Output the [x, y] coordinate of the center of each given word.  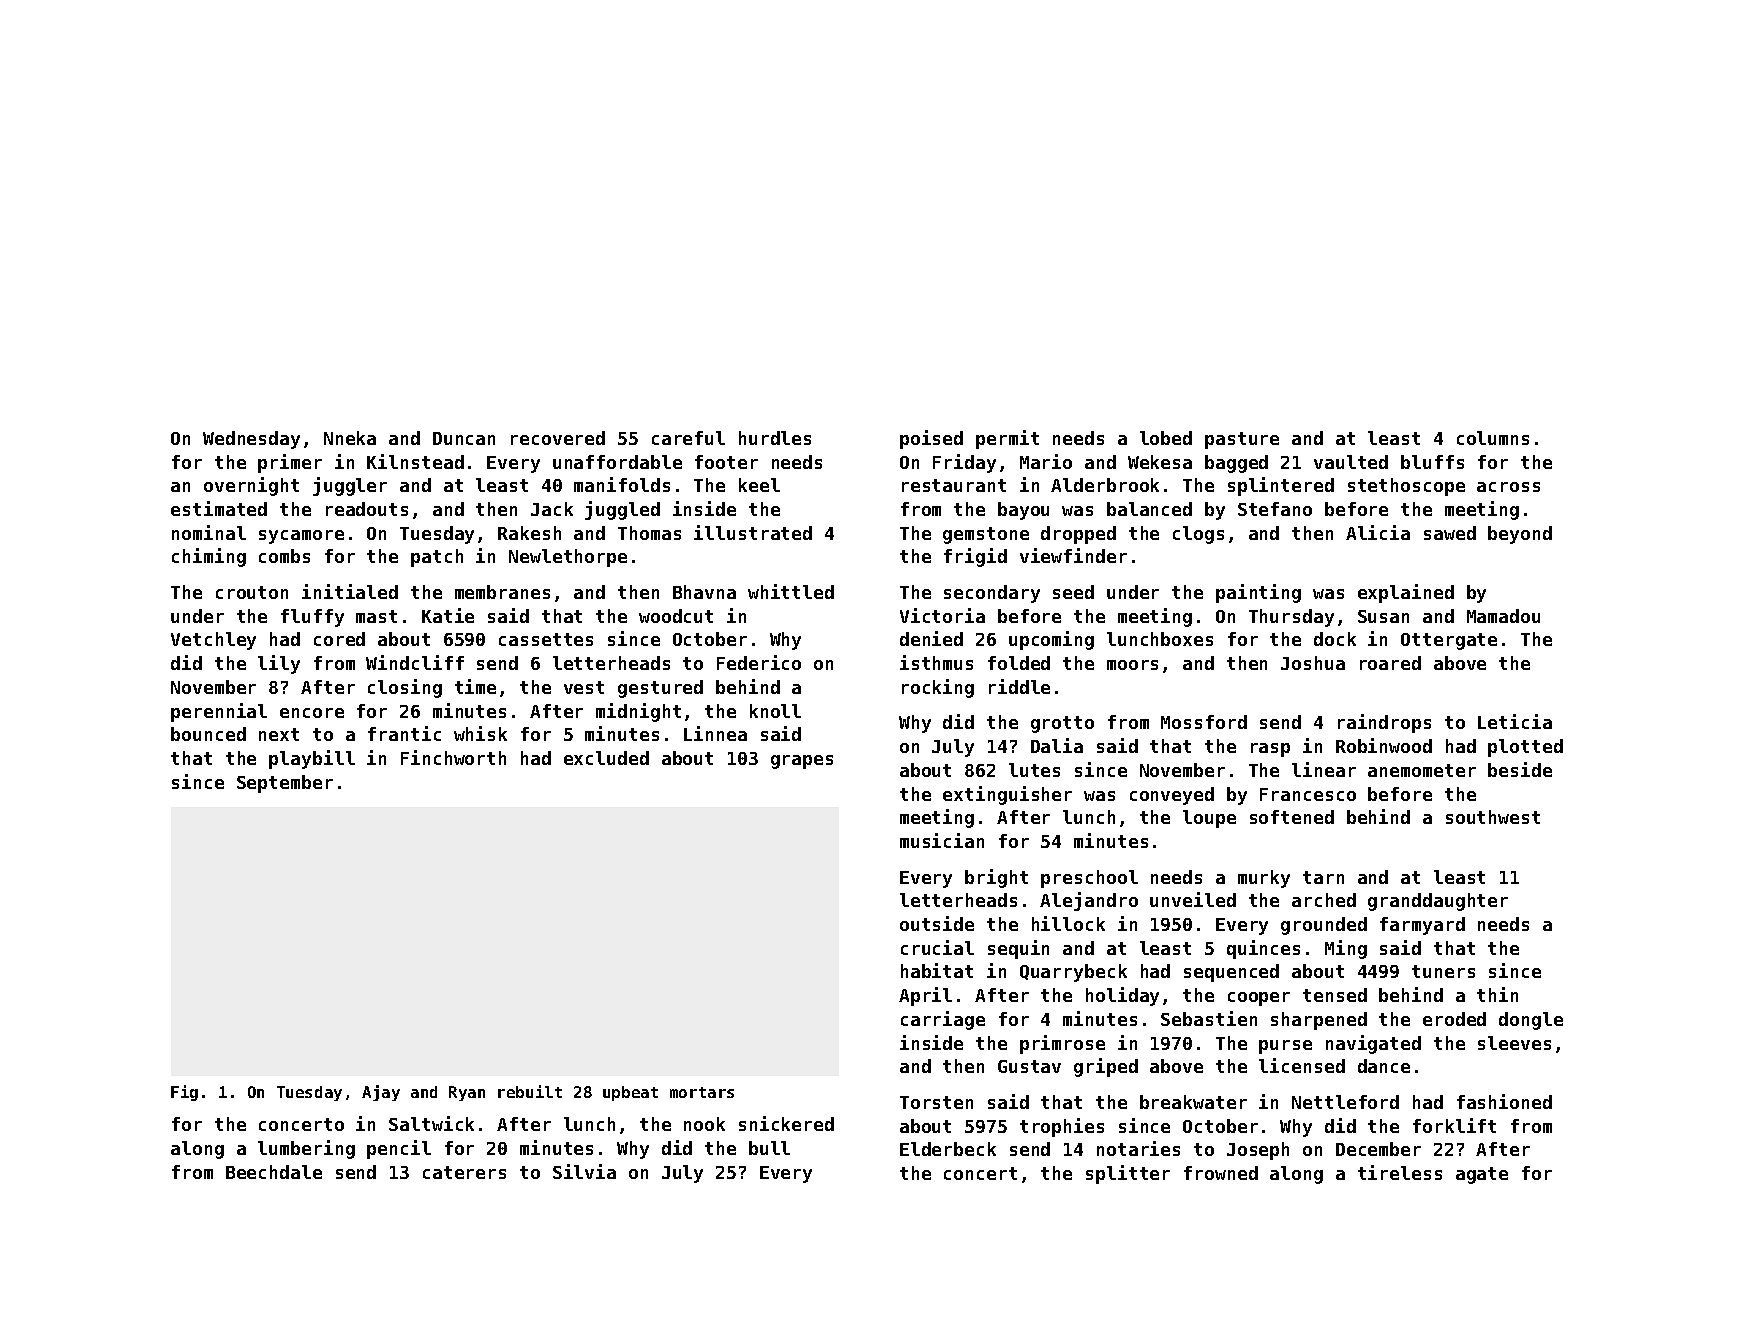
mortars [702, 1092]
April [925, 996]
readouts [367, 509]
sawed [1450, 533]
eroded [1454, 1019]
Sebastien [1209, 1018]
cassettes [546, 639]
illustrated [753, 532]
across [1508, 487]
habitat [937, 970]
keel [759, 485]
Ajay [381, 1093]
